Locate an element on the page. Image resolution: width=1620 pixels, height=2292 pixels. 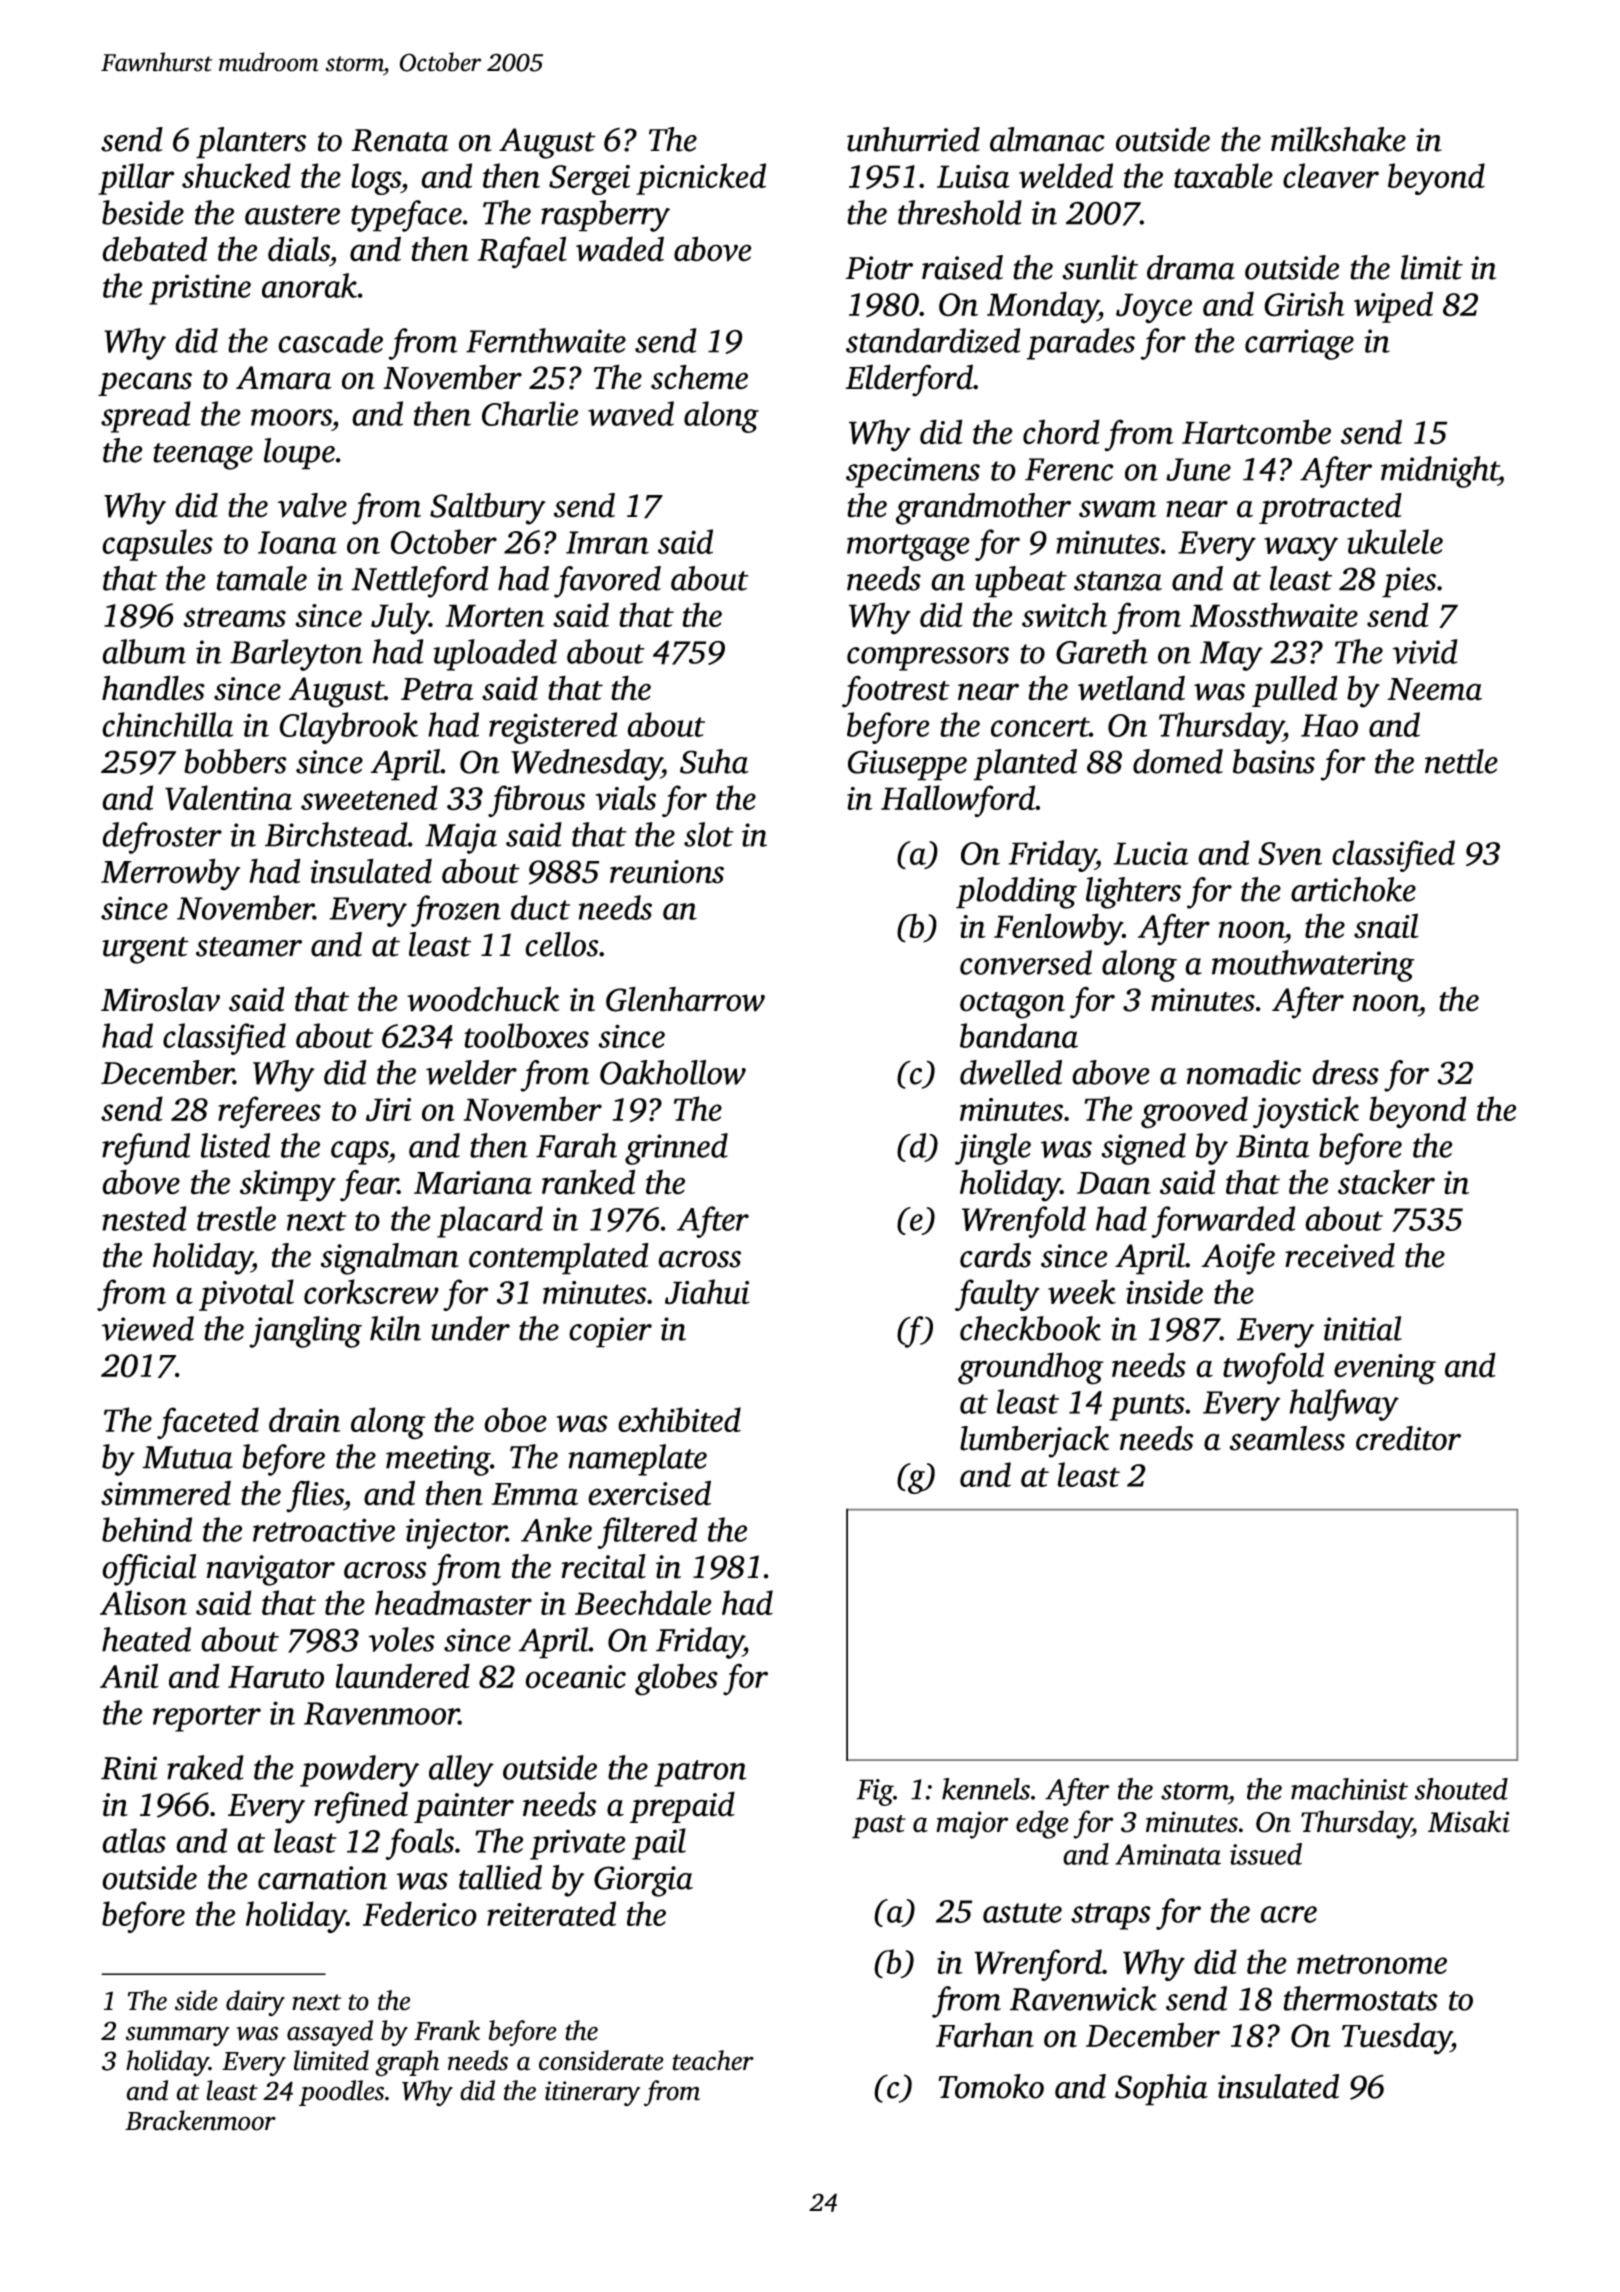
moors is located at coordinates (291, 417).
